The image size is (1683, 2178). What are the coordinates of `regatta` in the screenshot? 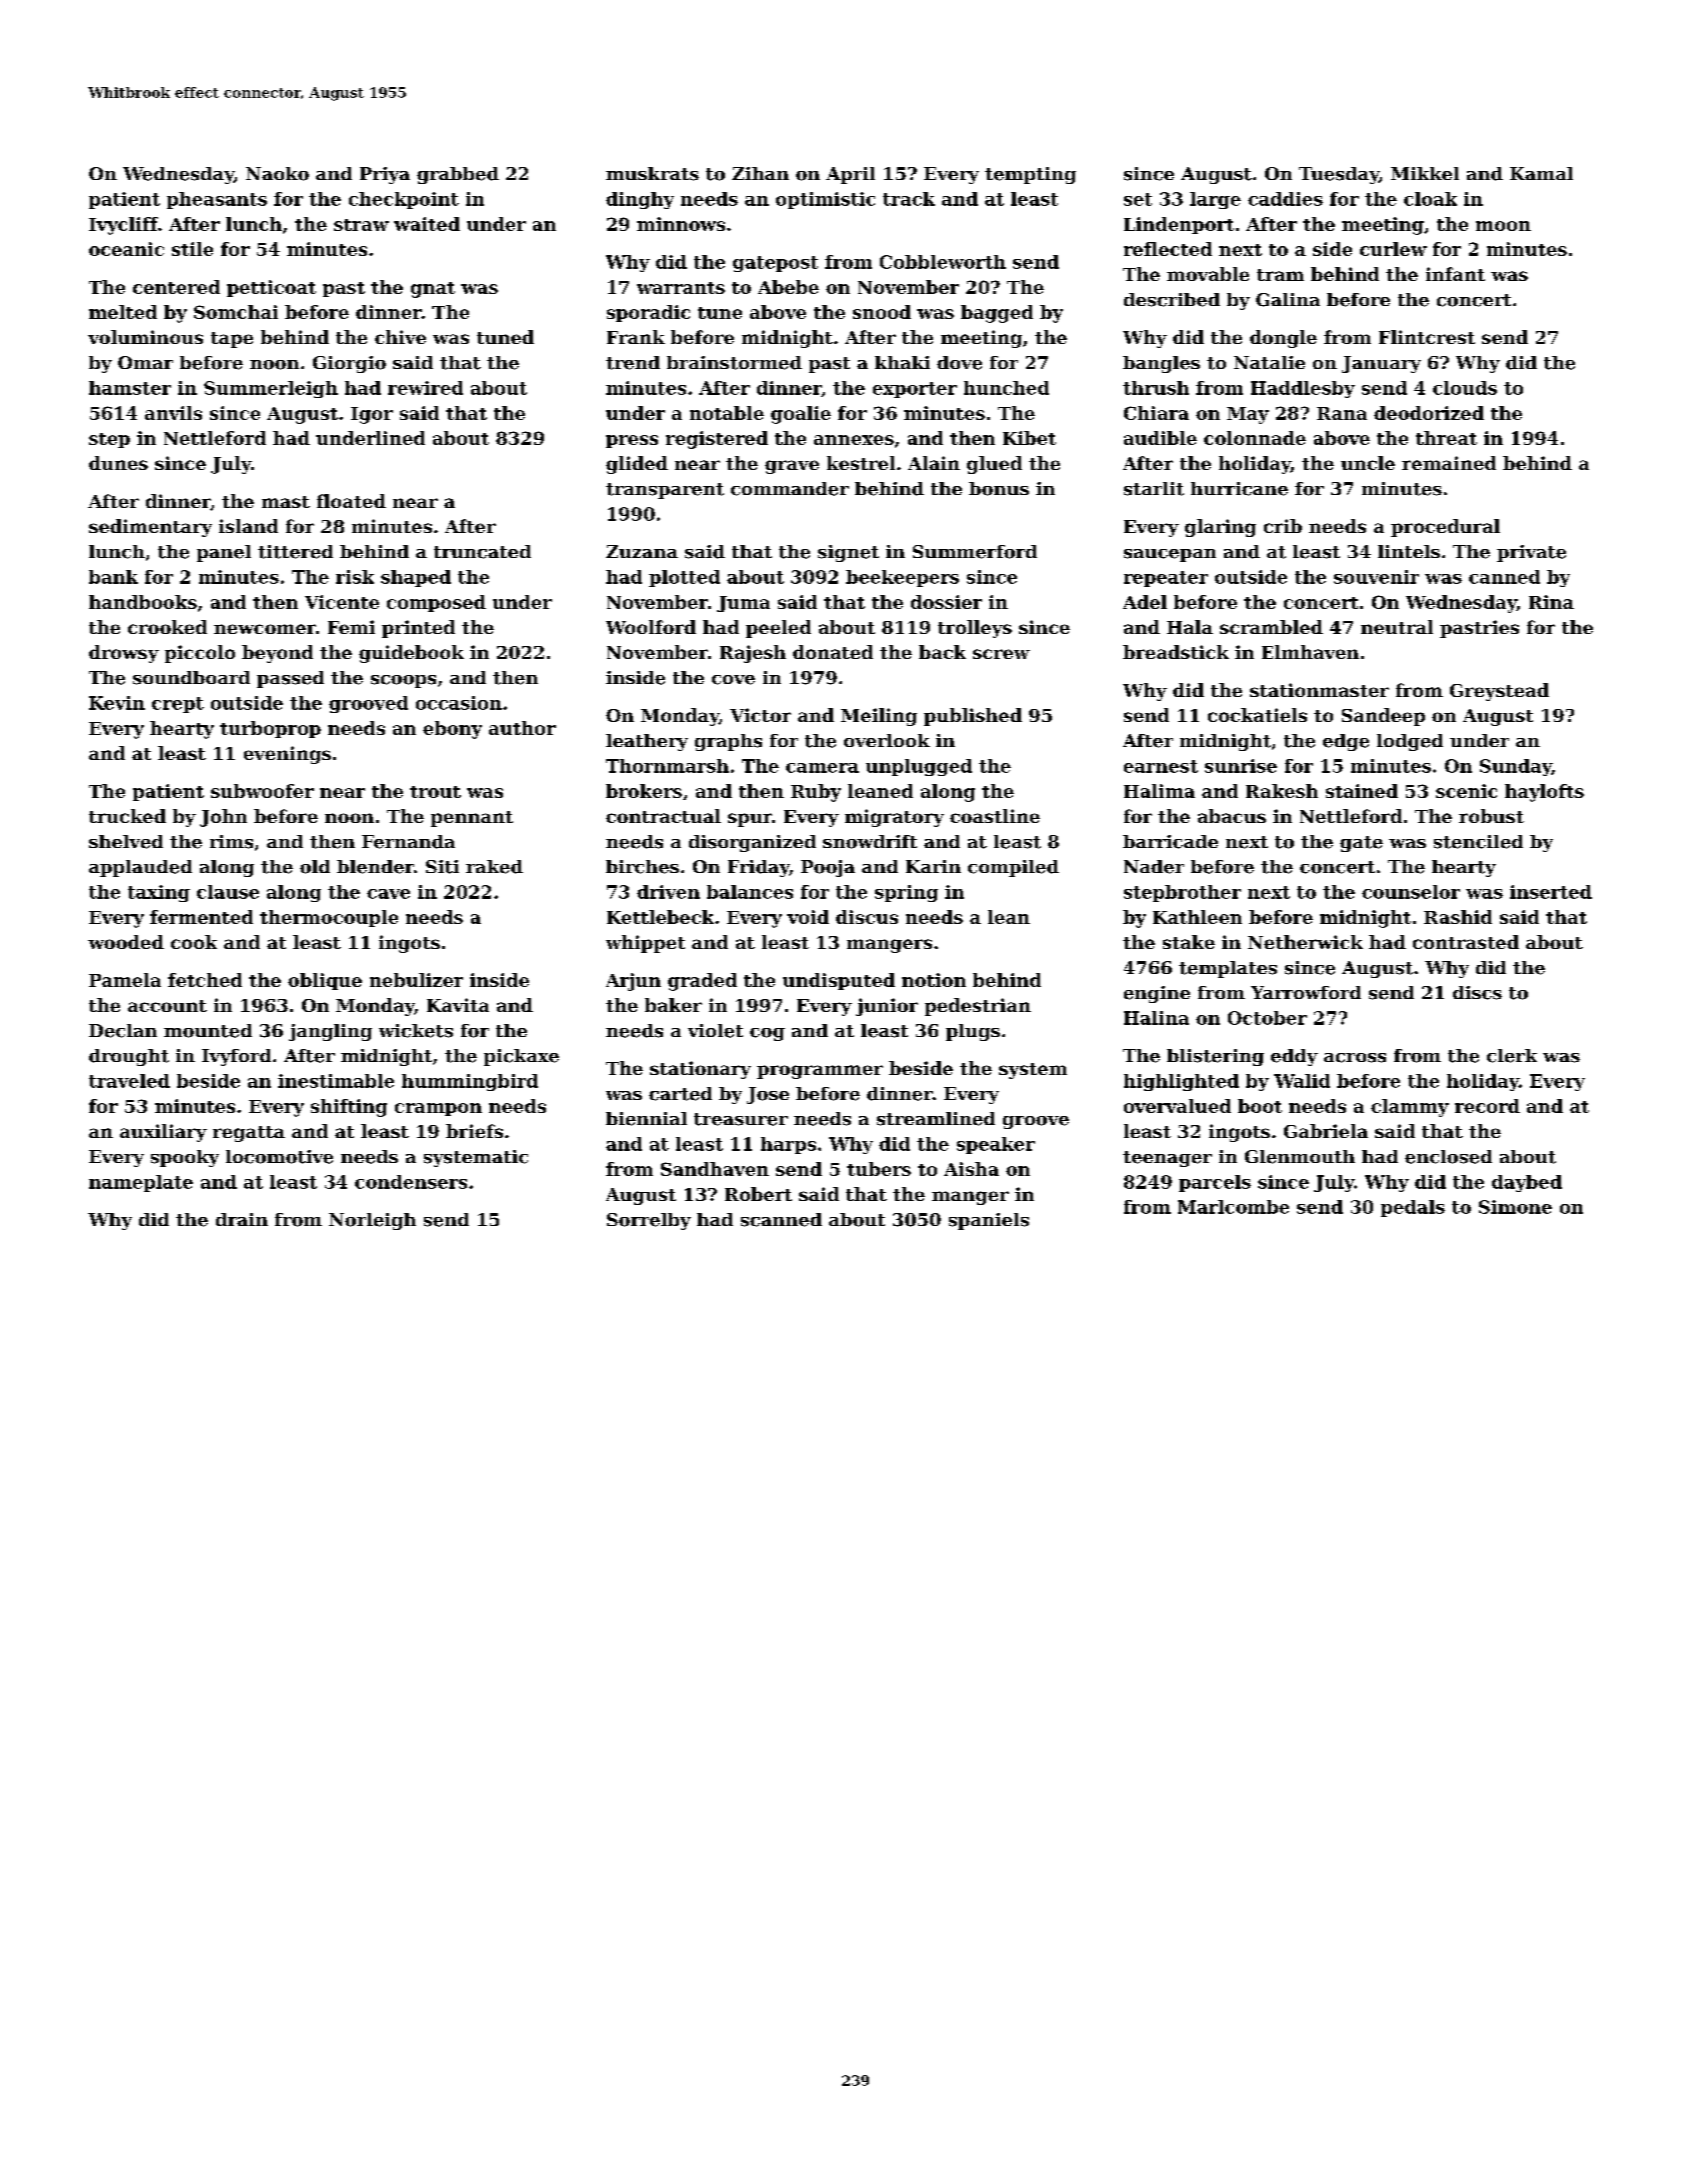 It's located at (249, 1134).
